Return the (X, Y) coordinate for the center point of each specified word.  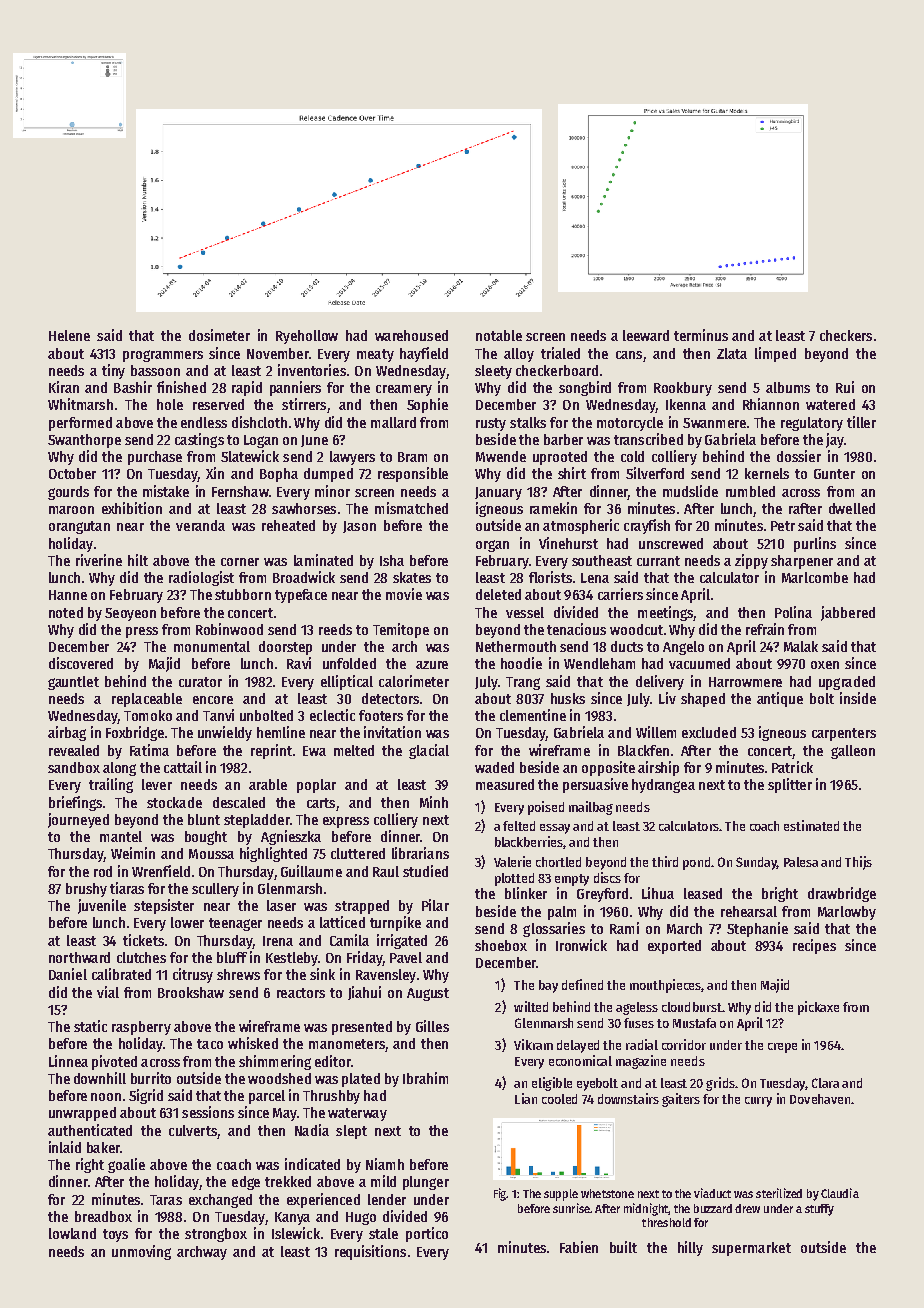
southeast (602, 560)
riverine (99, 560)
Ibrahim (425, 1078)
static (90, 1026)
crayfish (647, 526)
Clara (825, 1083)
